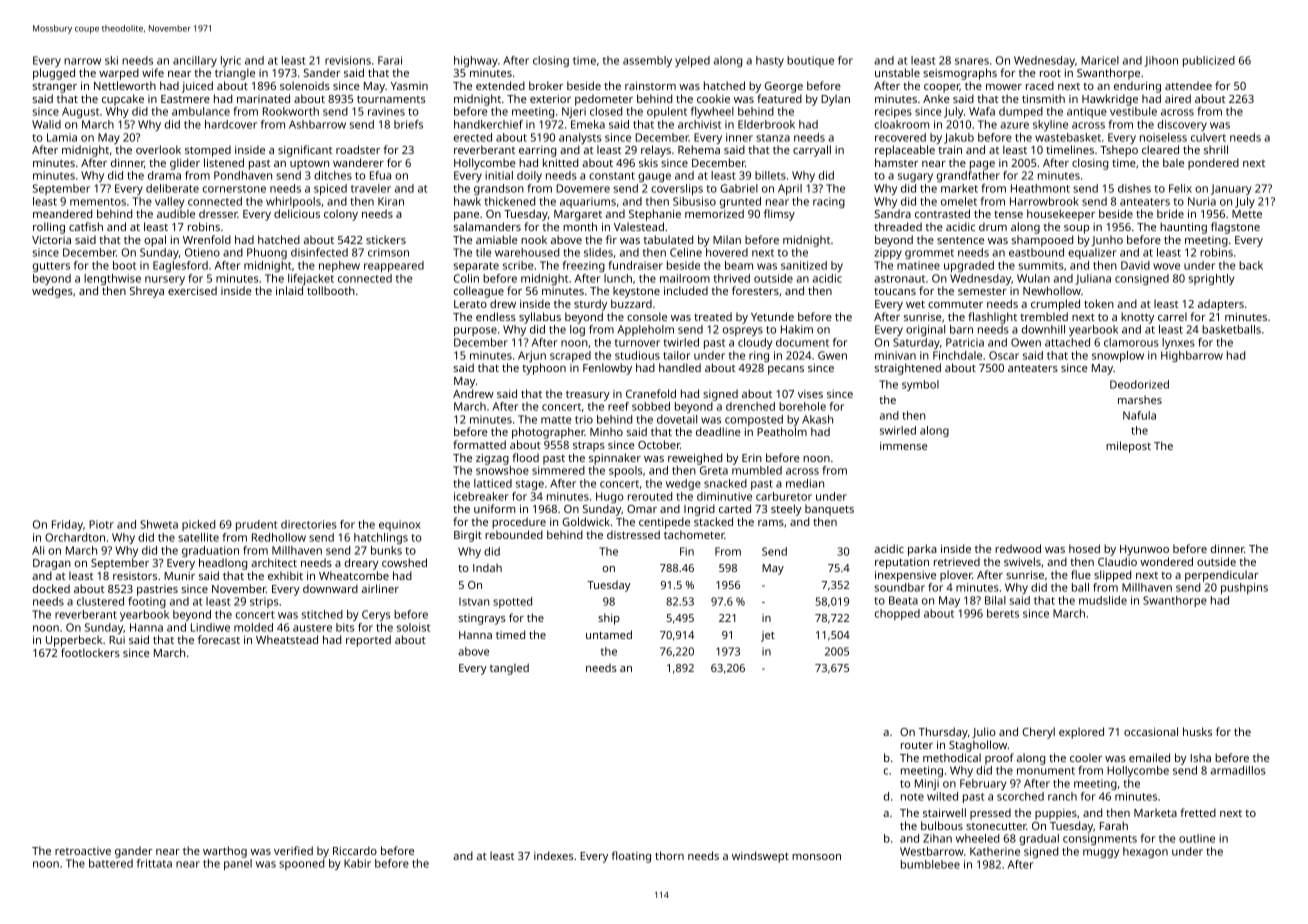  Describe the element at coordinates (609, 634) in the screenshot. I see `untamed` at that location.
